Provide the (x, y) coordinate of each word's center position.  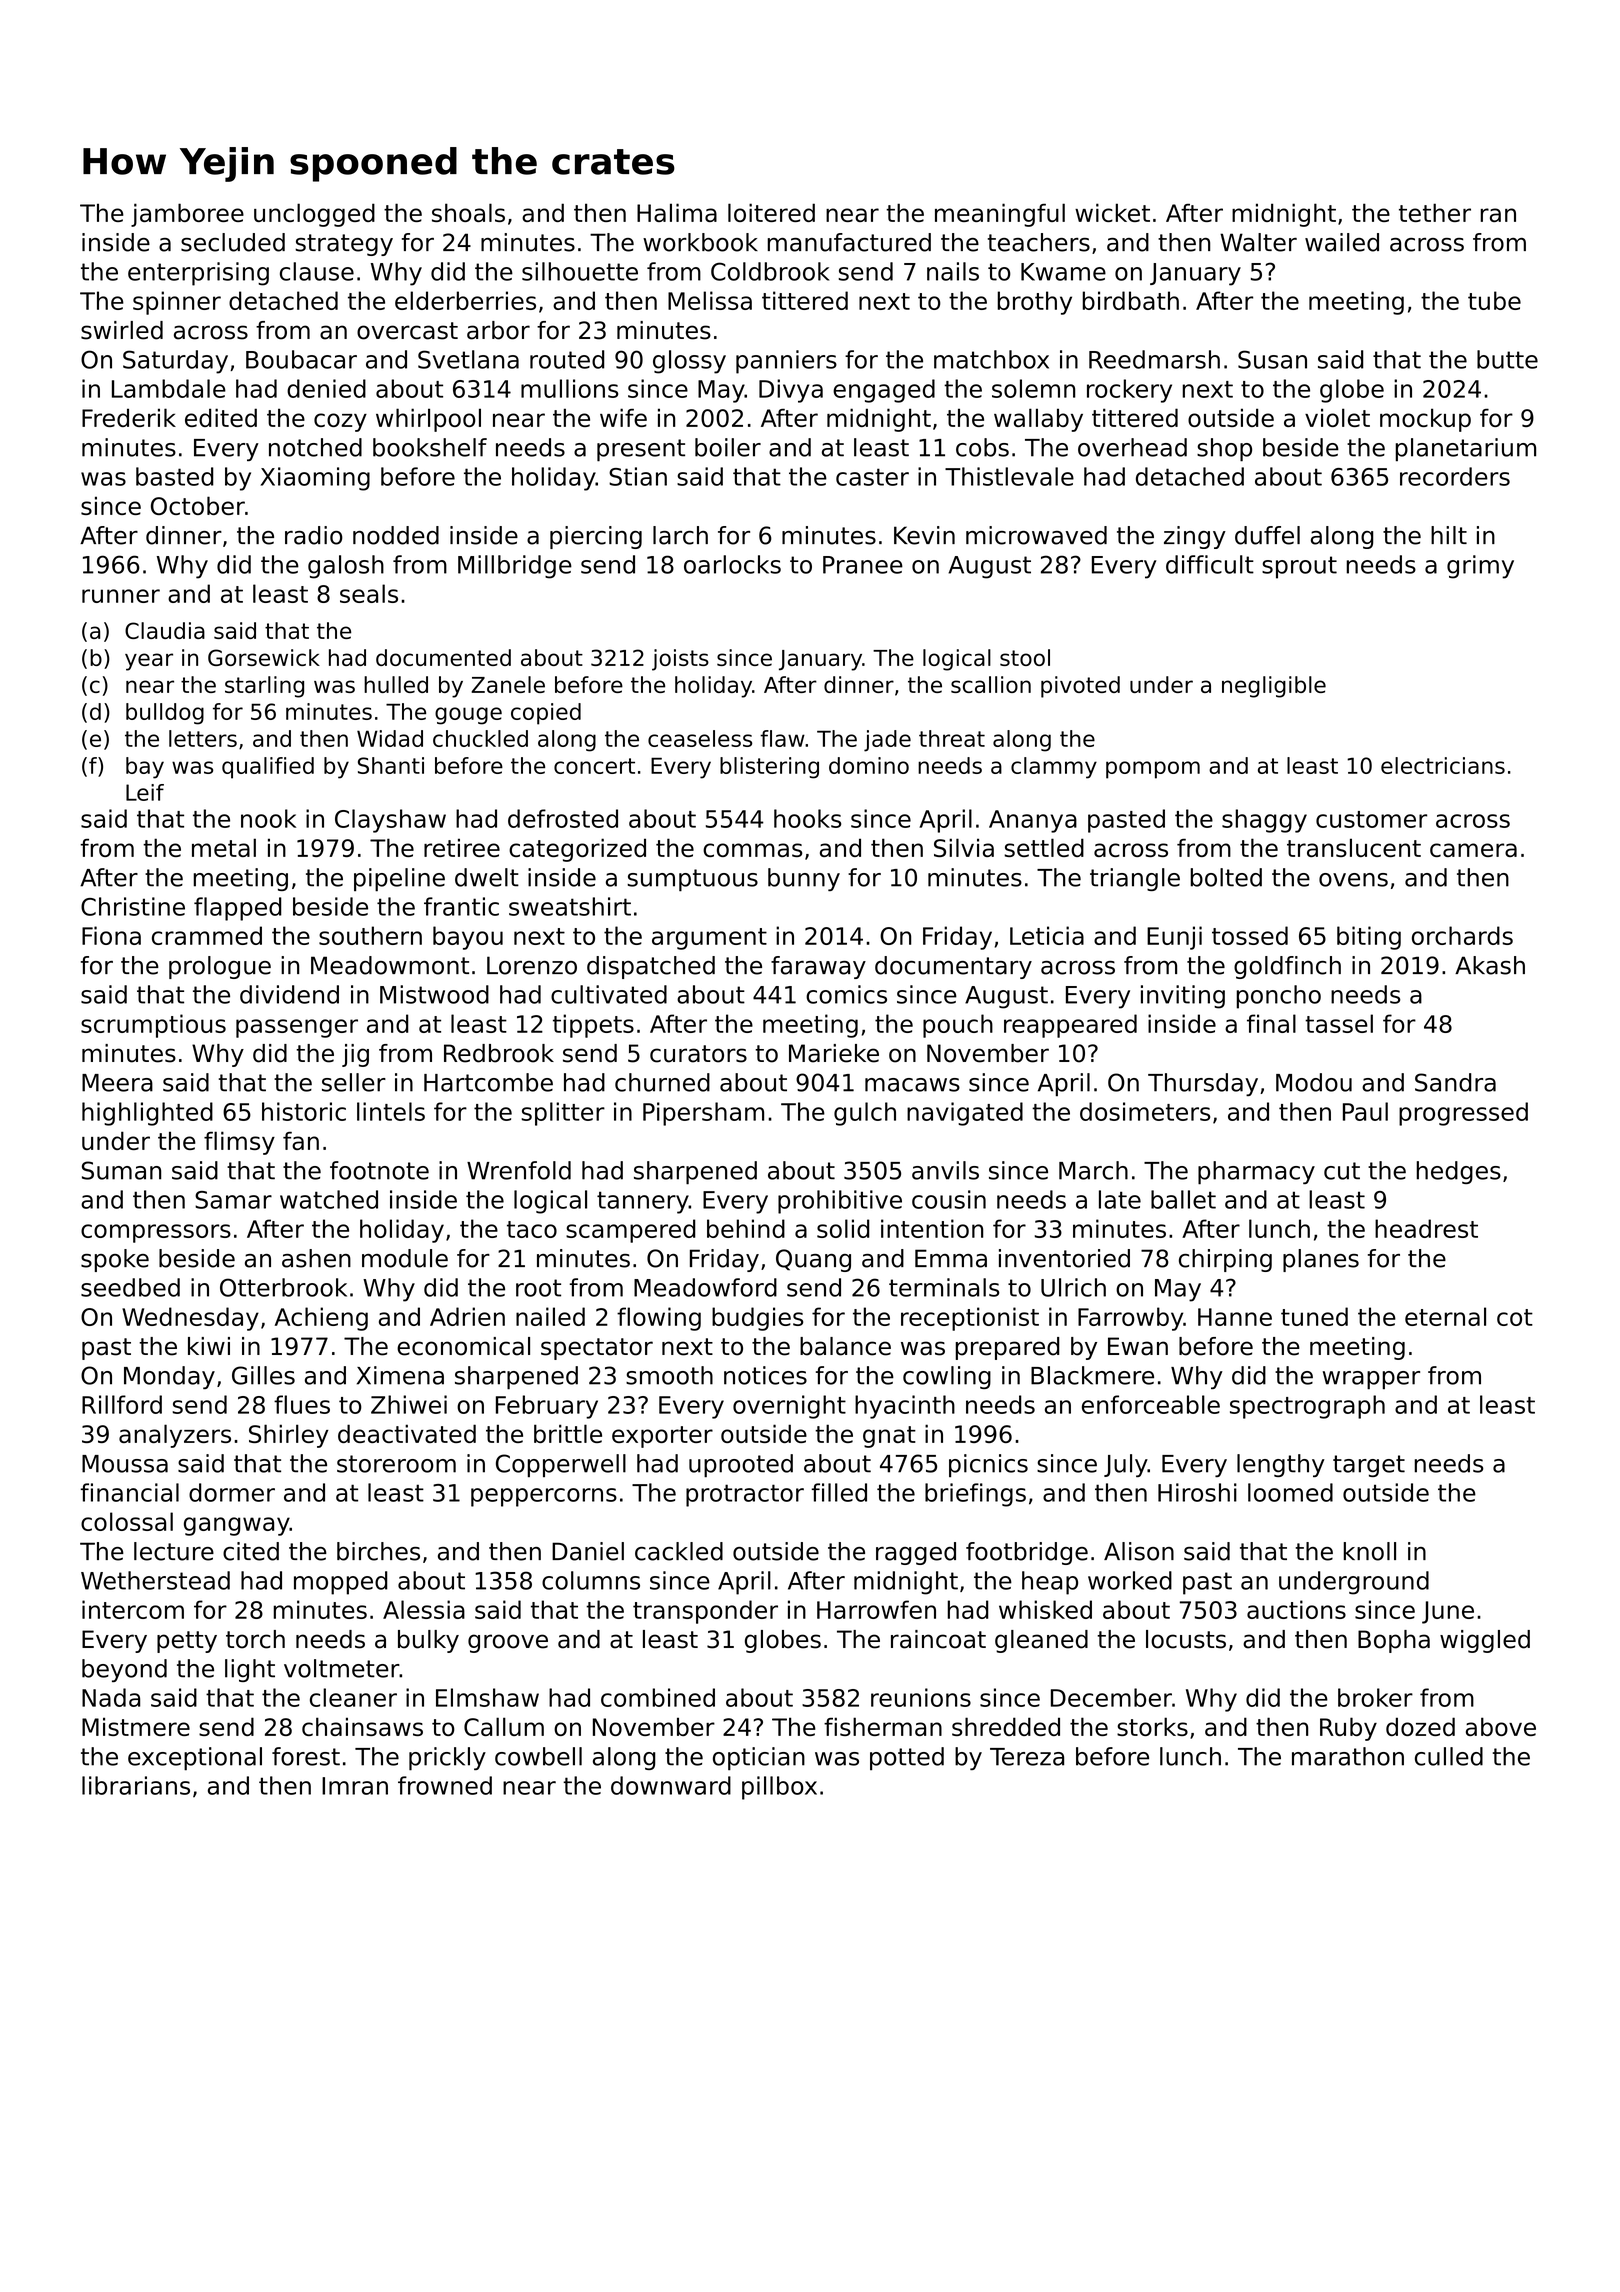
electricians (1443, 765)
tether (1435, 212)
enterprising (198, 274)
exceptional (195, 1759)
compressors (156, 1233)
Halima (677, 212)
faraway (818, 967)
